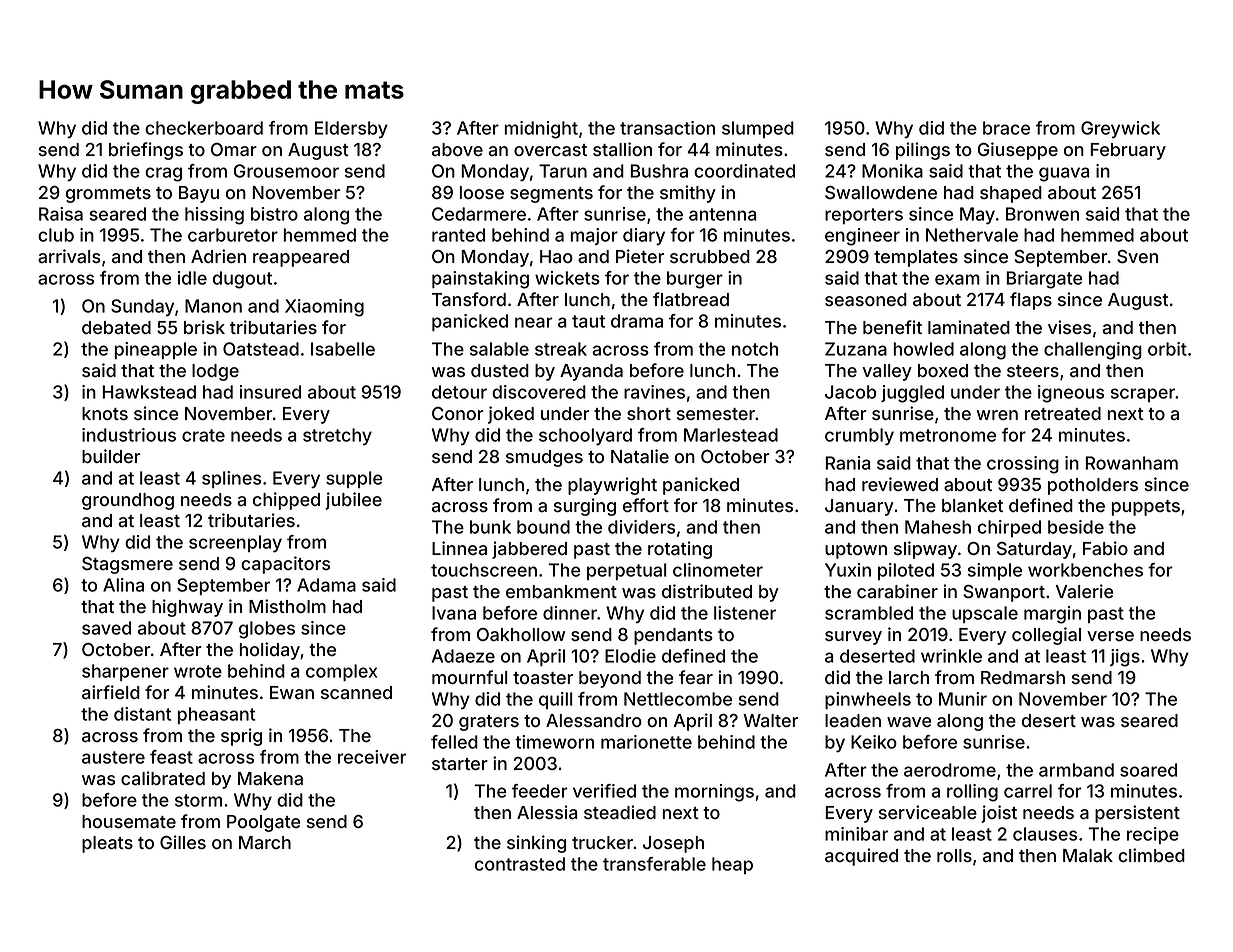 This screenshot has width=1233, height=952. Describe the element at coordinates (198, 671) in the screenshot. I see `wrote` at that location.
